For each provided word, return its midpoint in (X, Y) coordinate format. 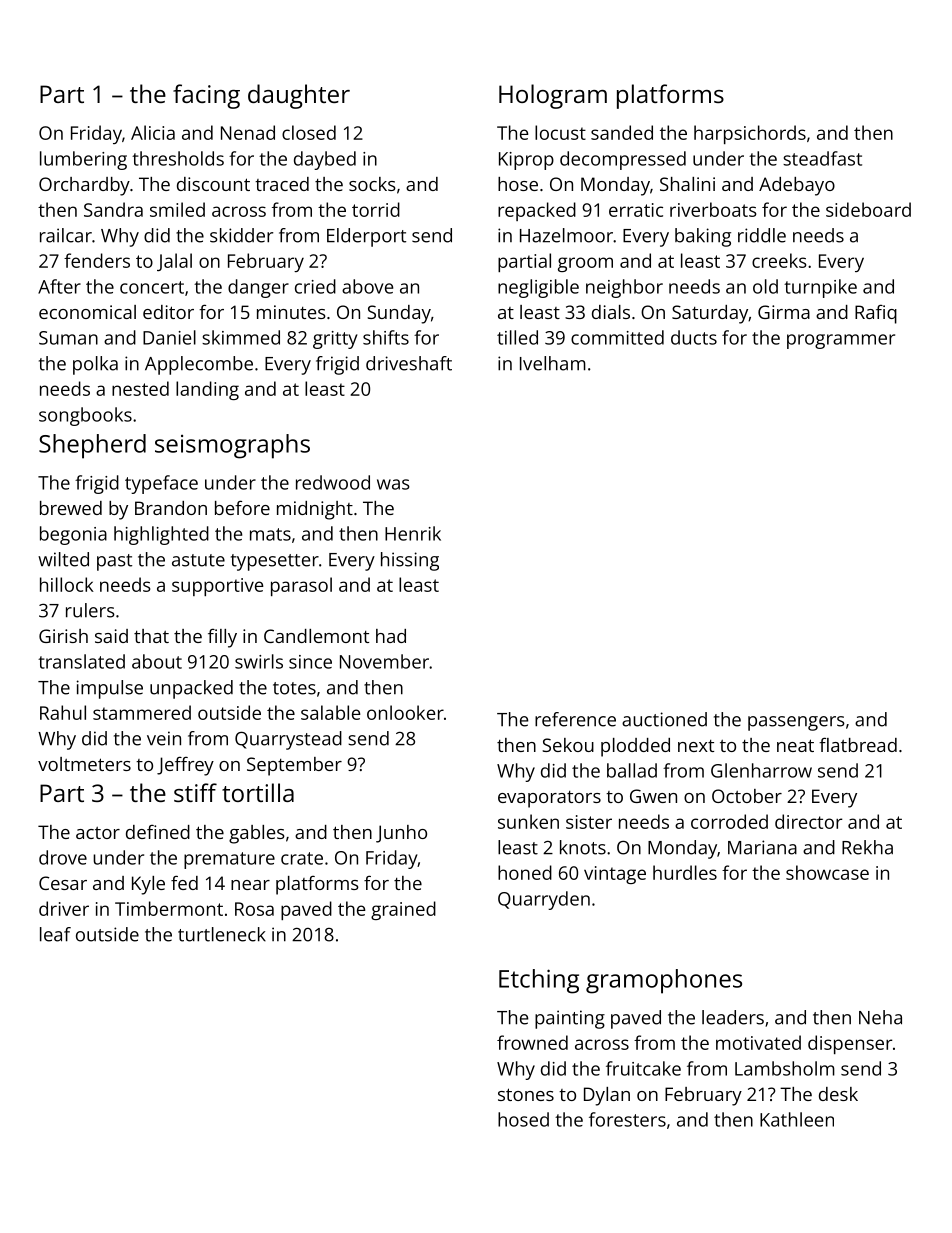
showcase (827, 872)
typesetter (275, 562)
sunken (528, 821)
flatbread (858, 744)
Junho (401, 834)
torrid (376, 209)
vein (164, 738)
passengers (796, 723)
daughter (299, 96)
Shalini (687, 184)
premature (229, 860)
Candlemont (316, 636)
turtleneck (222, 934)
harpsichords (750, 134)
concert (152, 287)
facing (206, 96)
